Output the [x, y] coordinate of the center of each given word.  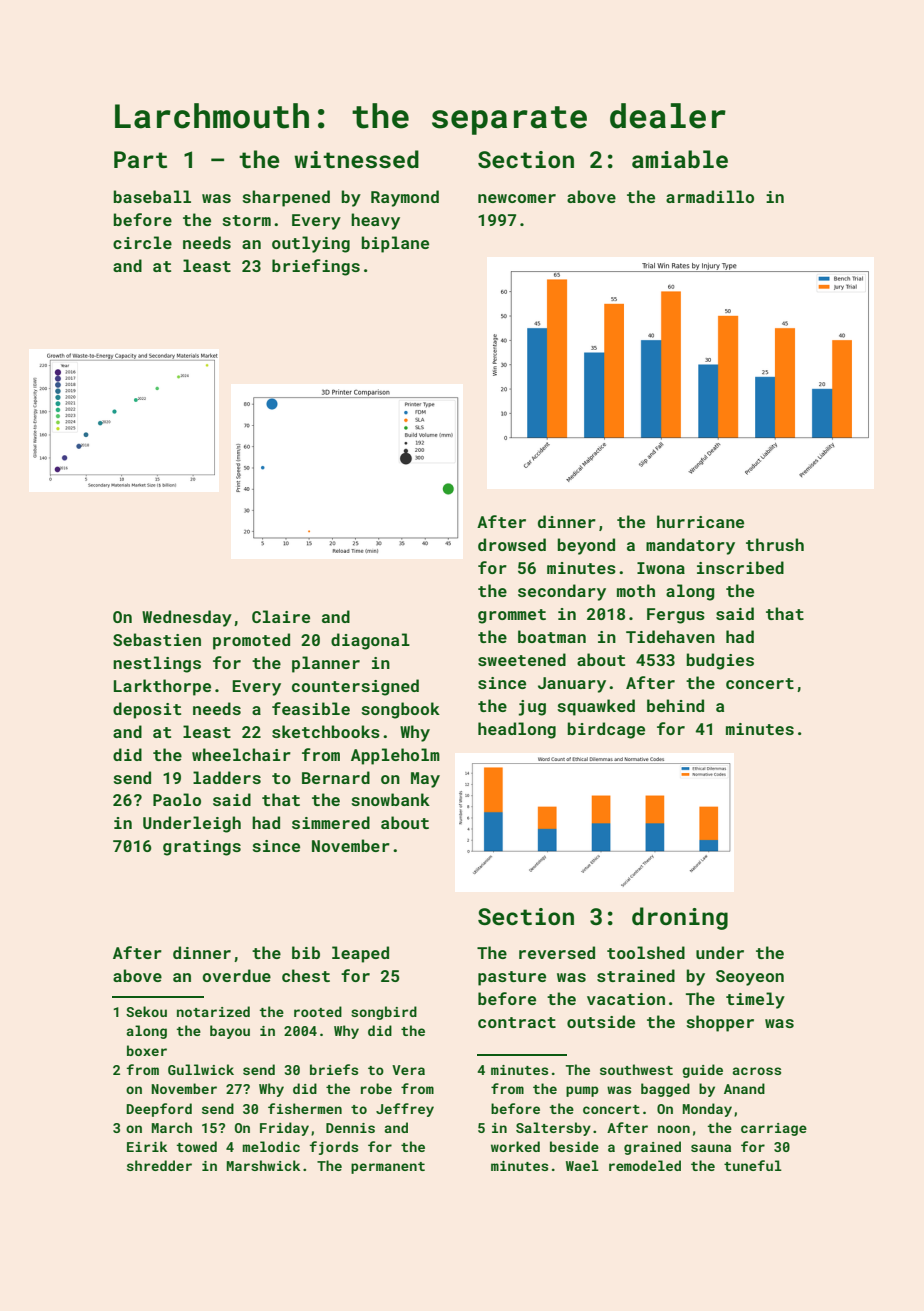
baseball [152, 196]
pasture [512, 978]
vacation [626, 999]
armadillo [710, 196]
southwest [636, 1069]
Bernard [336, 777]
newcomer [517, 198]
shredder [159, 1165]
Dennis [350, 1128]
